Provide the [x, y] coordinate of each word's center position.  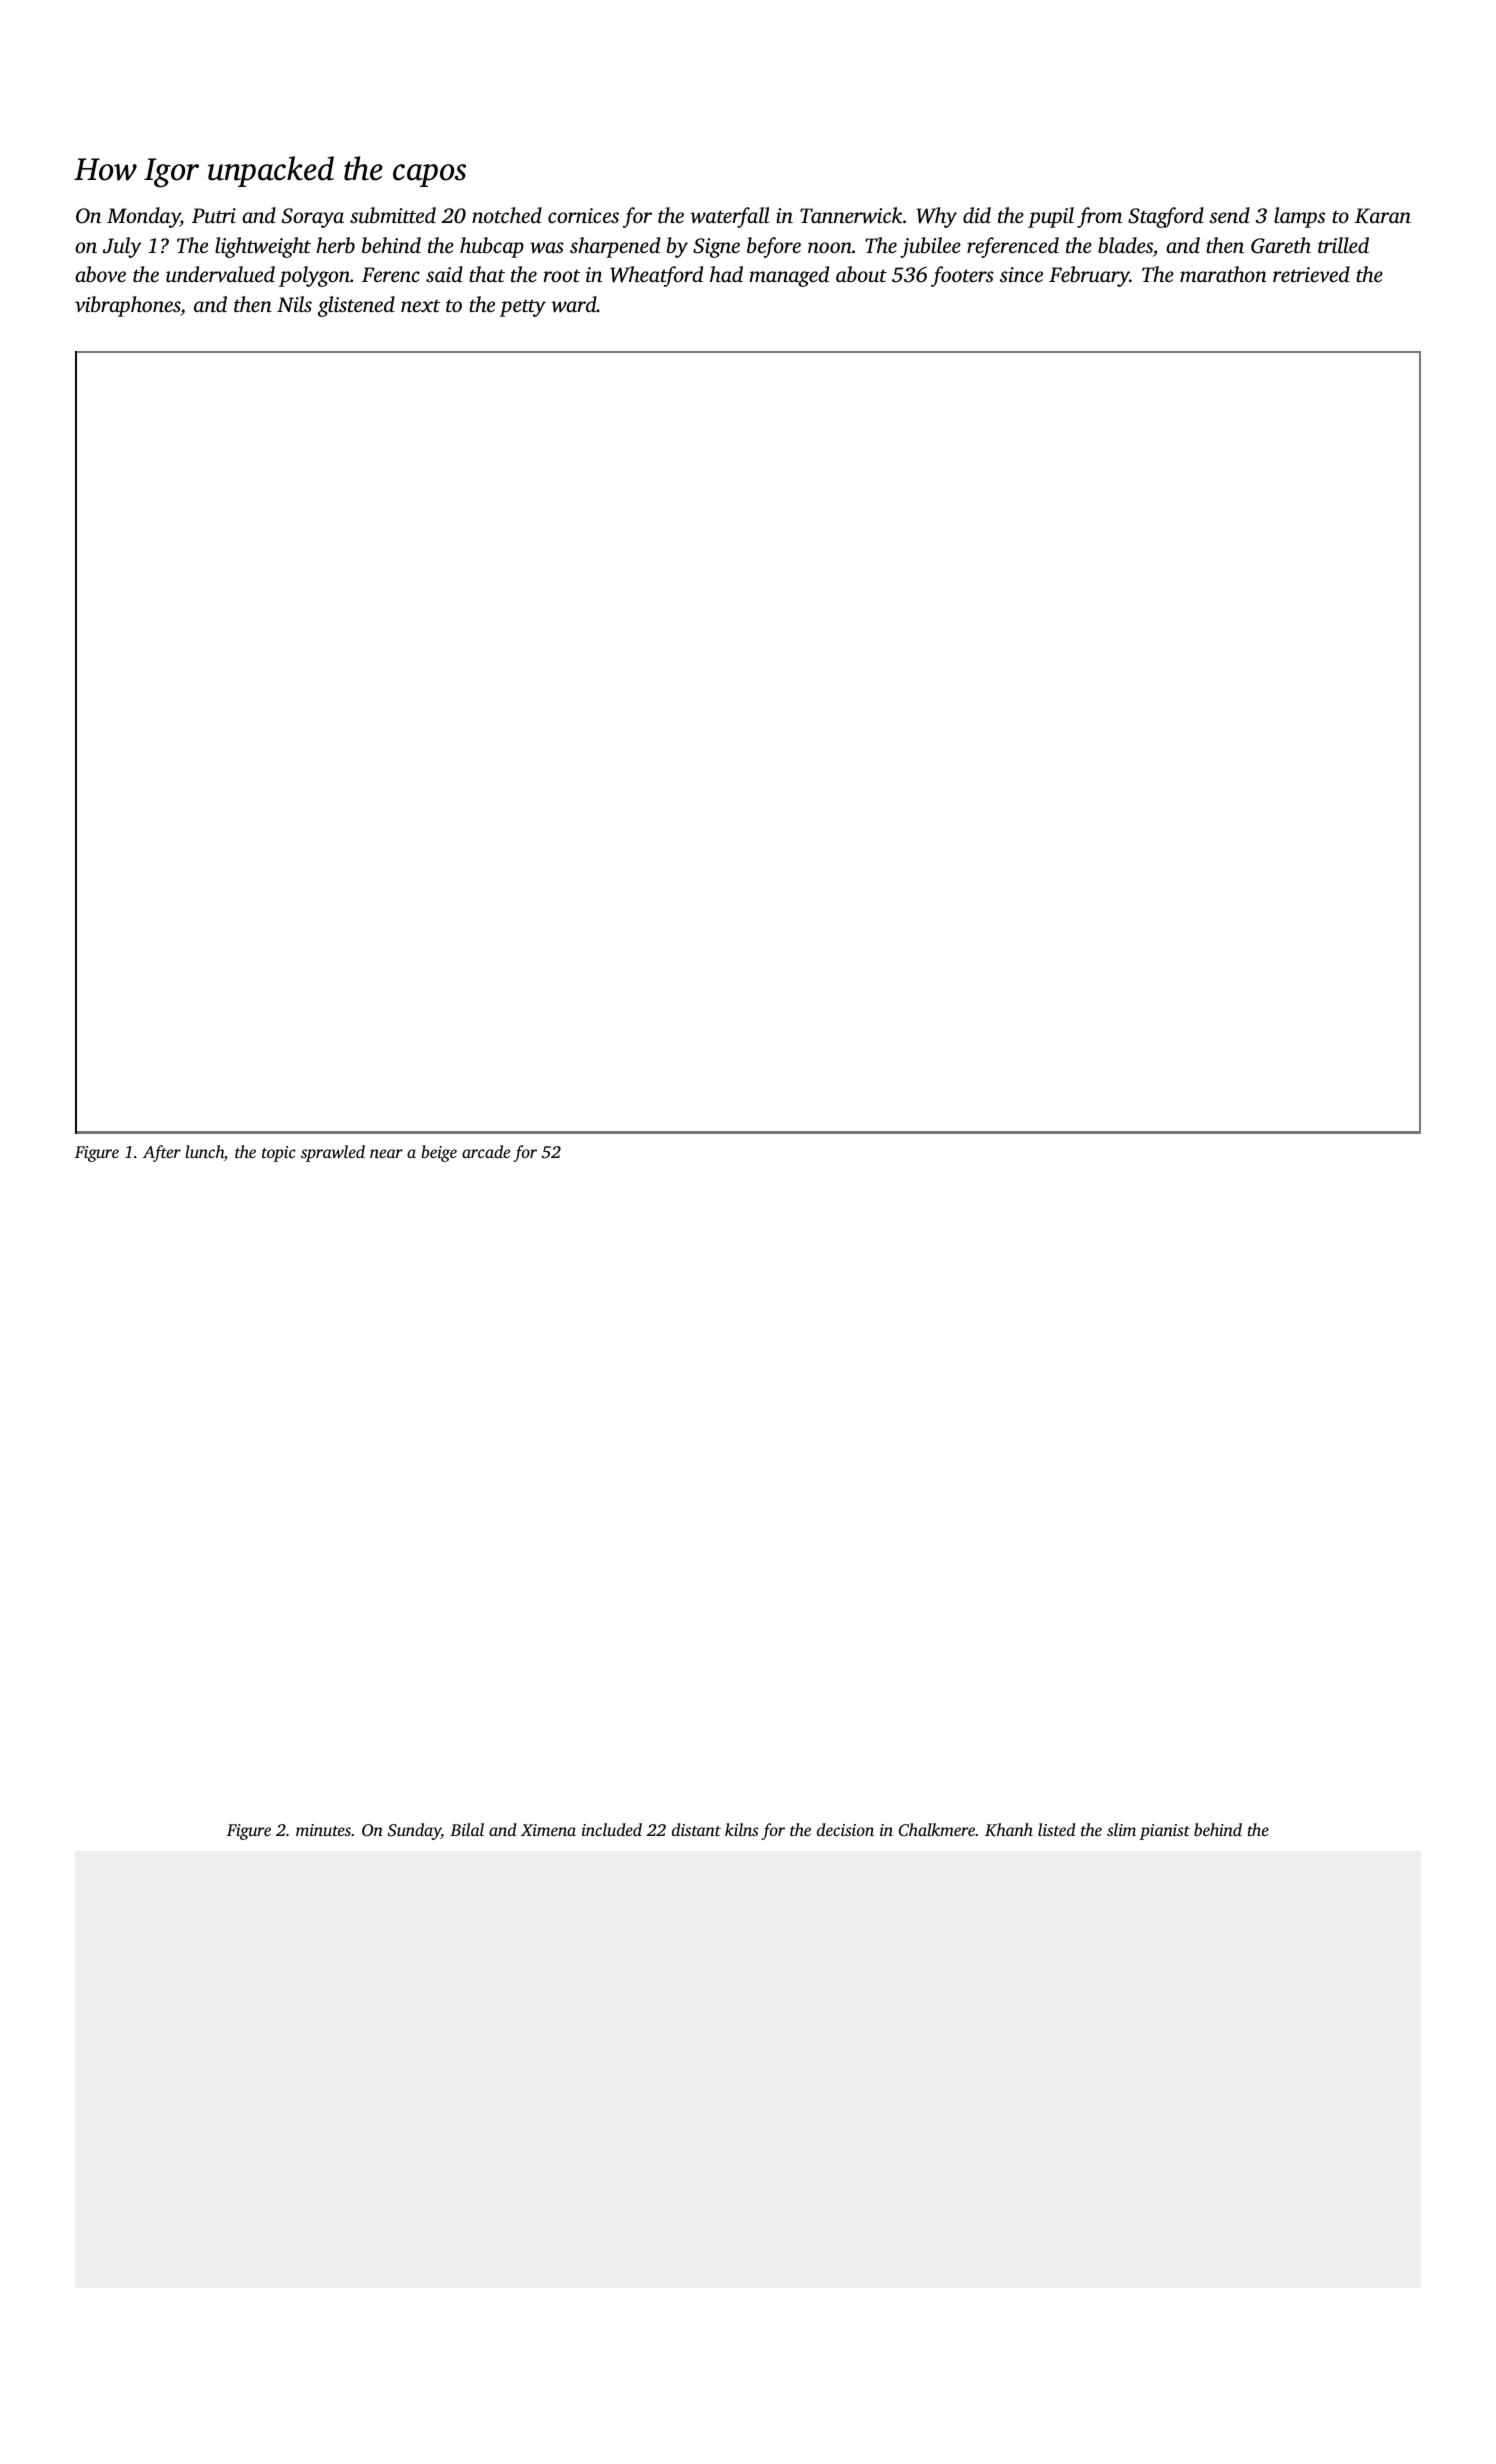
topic [279, 1154]
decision [845, 1829]
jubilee [930, 247]
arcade [486, 1151]
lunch [204, 1151]
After [162, 1153]
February [1089, 276]
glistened [356, 306]
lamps [1299, 217]
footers [962, 276]
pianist [1164, 1832]
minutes [323, 1830]
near [386, 1153]
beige [439, 1153]
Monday [143, 217]
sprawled [333, 1153]
